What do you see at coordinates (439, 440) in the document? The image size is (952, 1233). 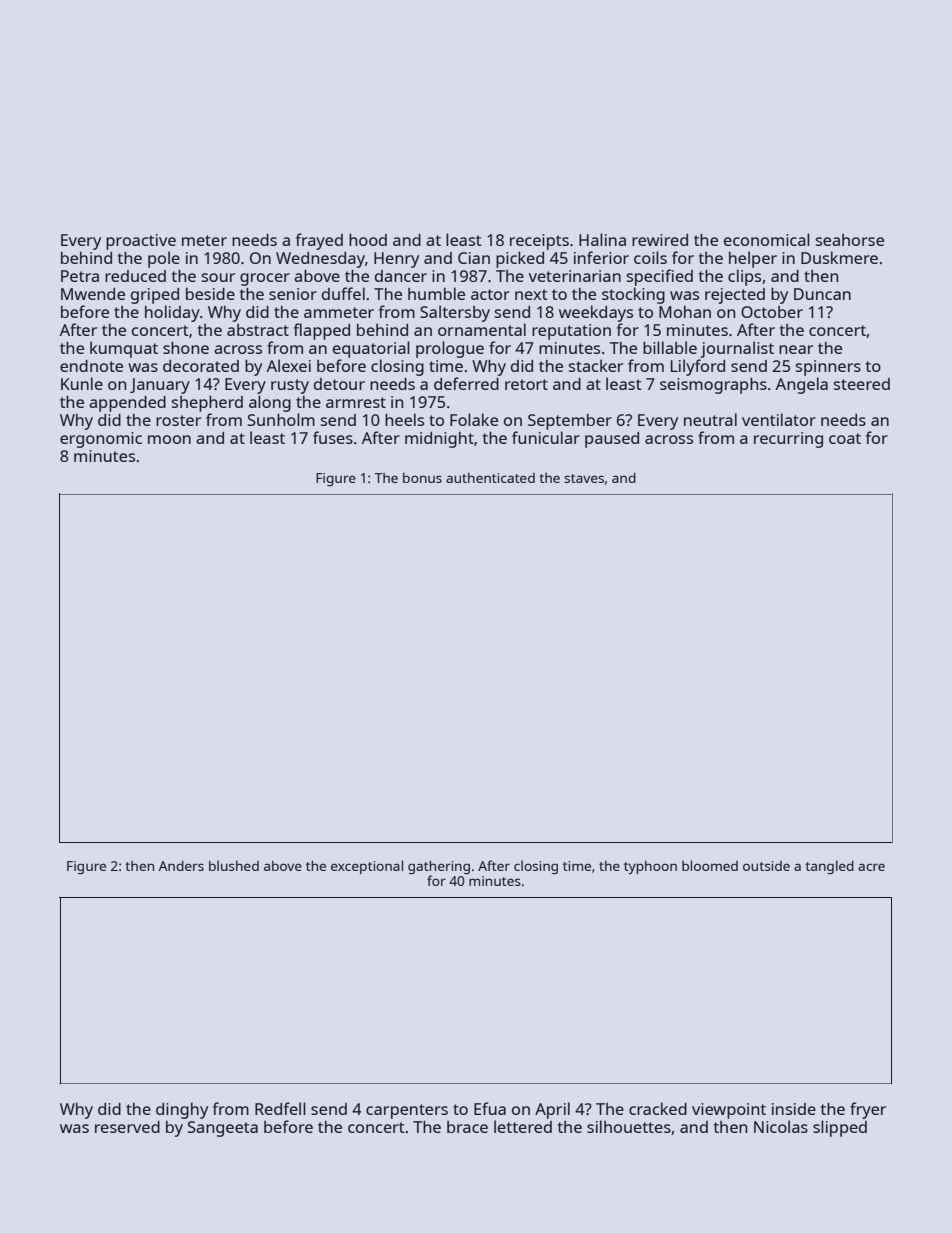 I see `midnight` at bounding box center [439, 440].
